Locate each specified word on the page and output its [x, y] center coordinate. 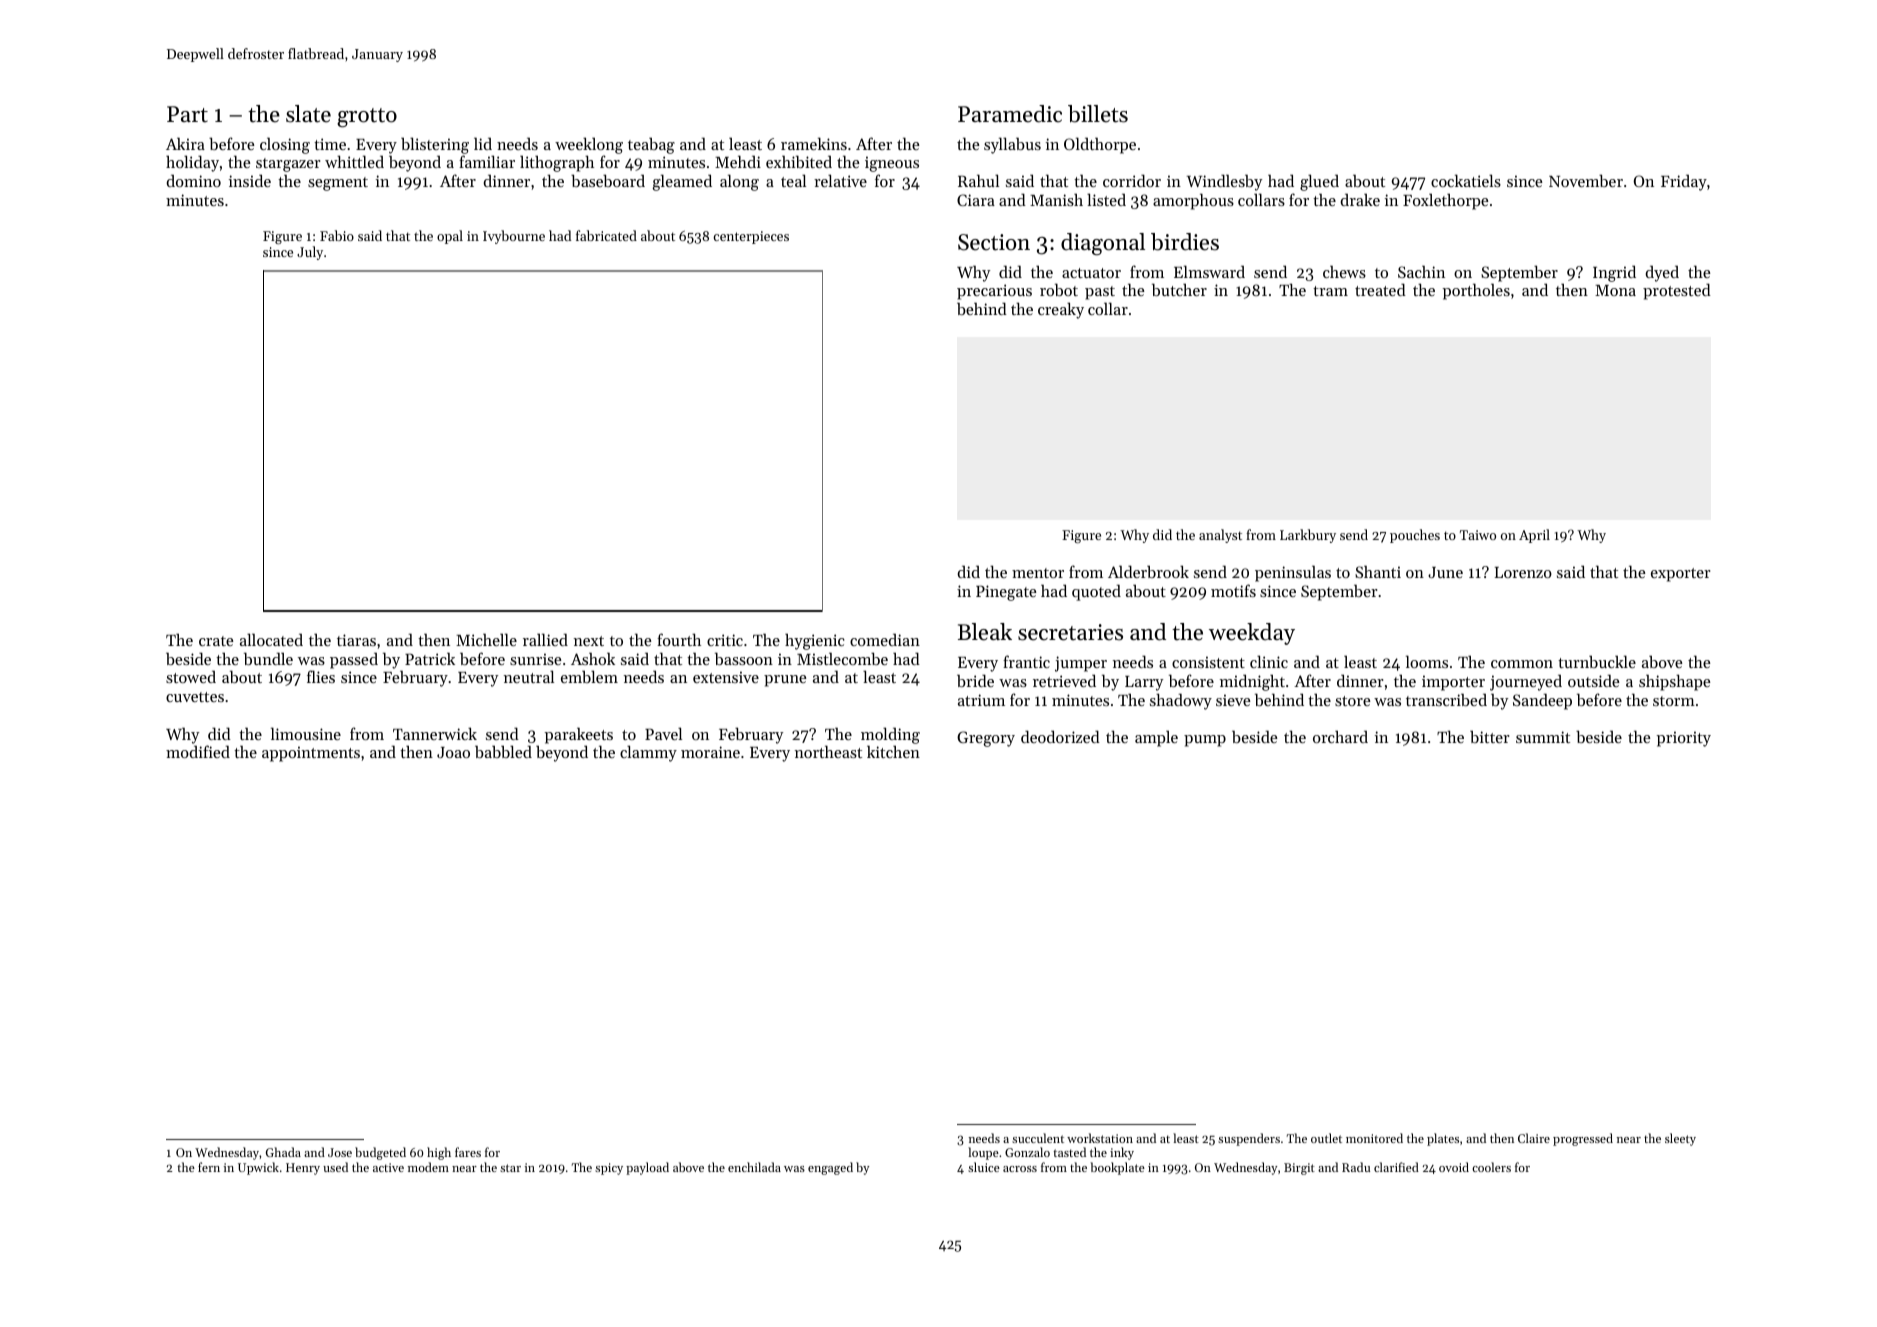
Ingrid [1614, 273]
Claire [1534, 1138]
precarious [994, 292]
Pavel [663, 733]
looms [1427, 661]
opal [450, 237]
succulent [1038, 1138]
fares [468, 1152]
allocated [271, 639]
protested [1677, 291]
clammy [648, 753]
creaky [1061, 310]
